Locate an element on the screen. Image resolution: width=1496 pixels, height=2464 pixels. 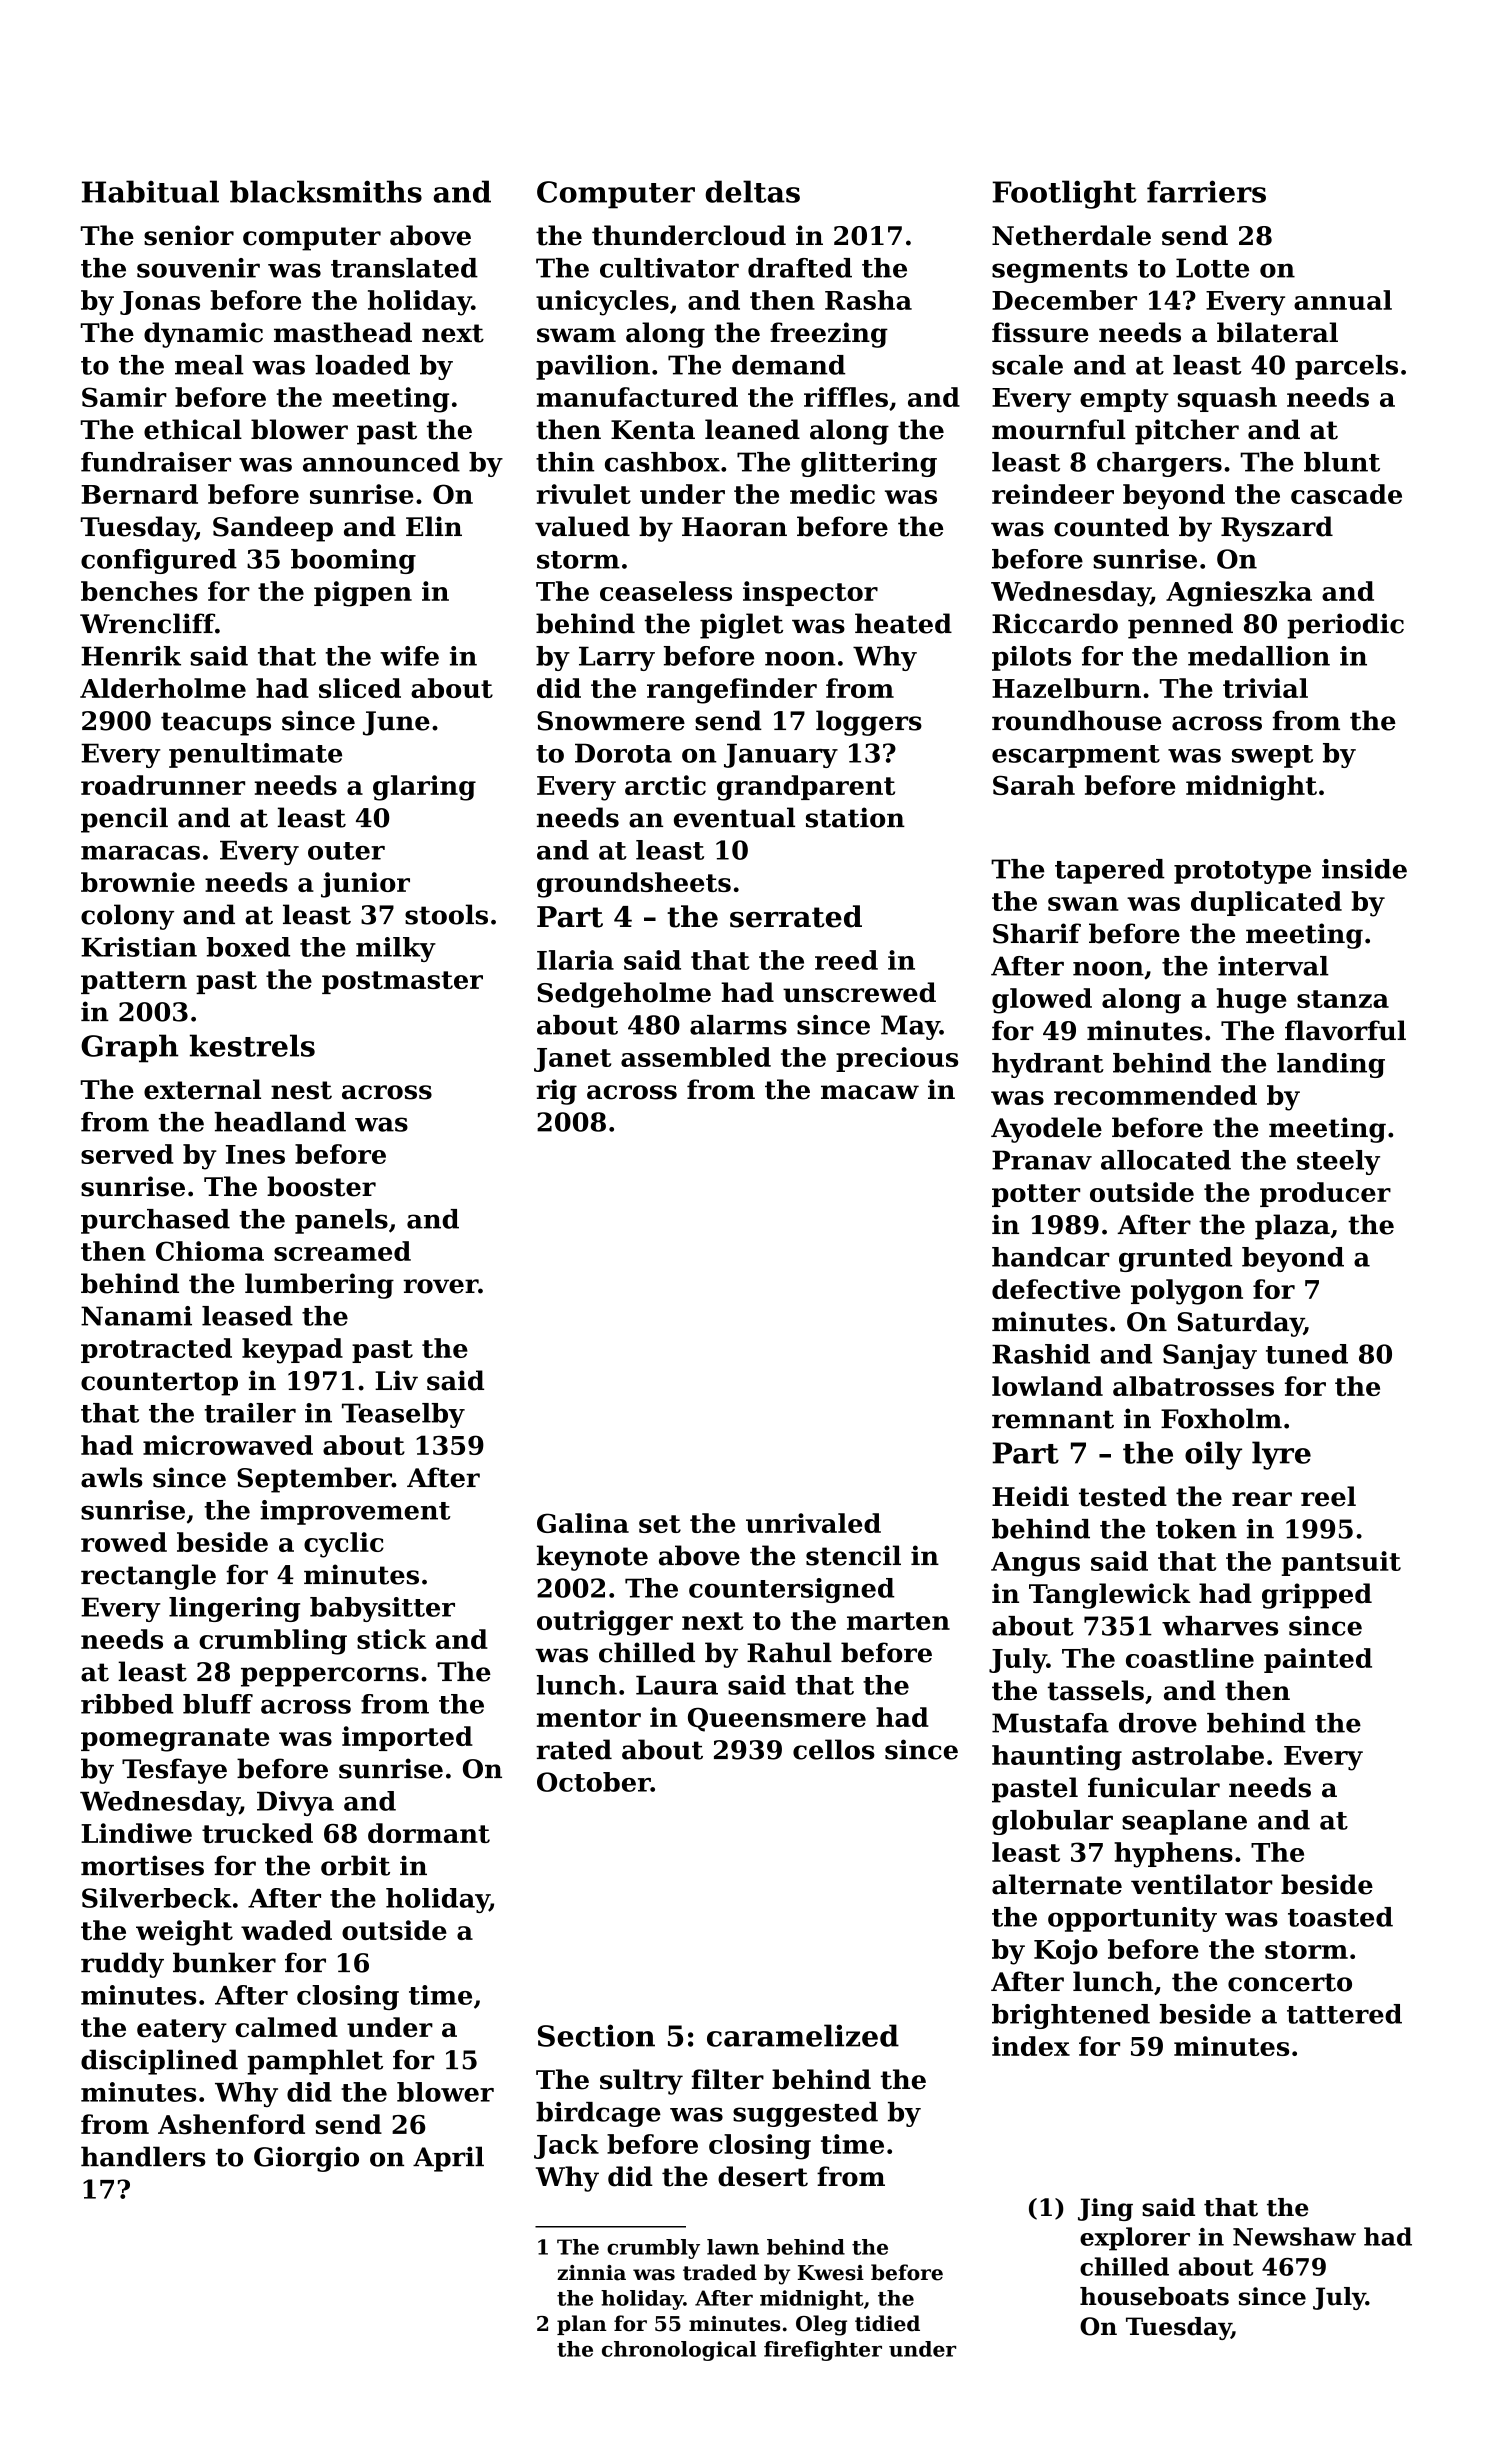
loaded is located at coordinates (362, 365).
